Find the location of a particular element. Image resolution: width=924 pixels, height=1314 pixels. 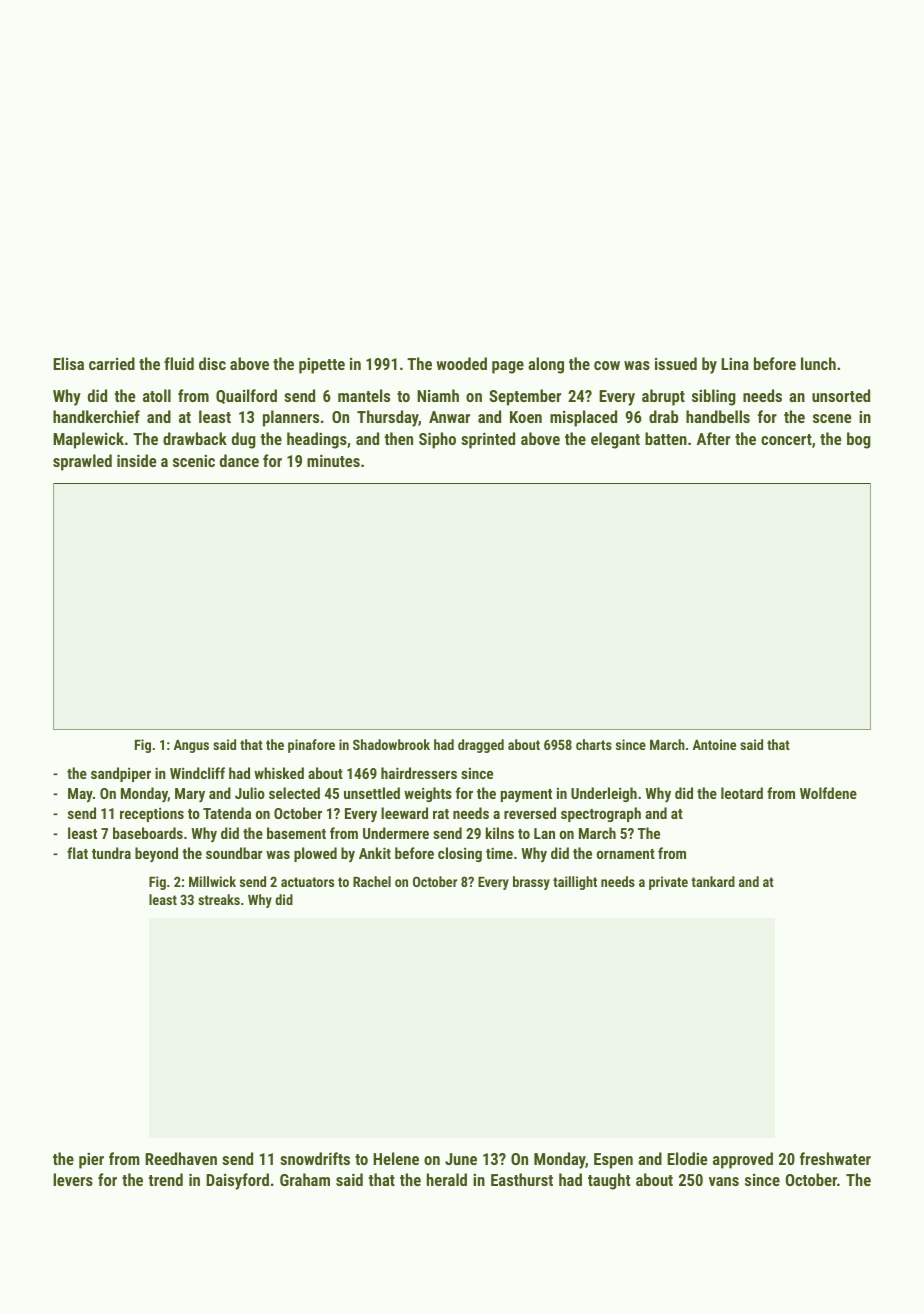

tankard is located at coordinates (713, 881).
